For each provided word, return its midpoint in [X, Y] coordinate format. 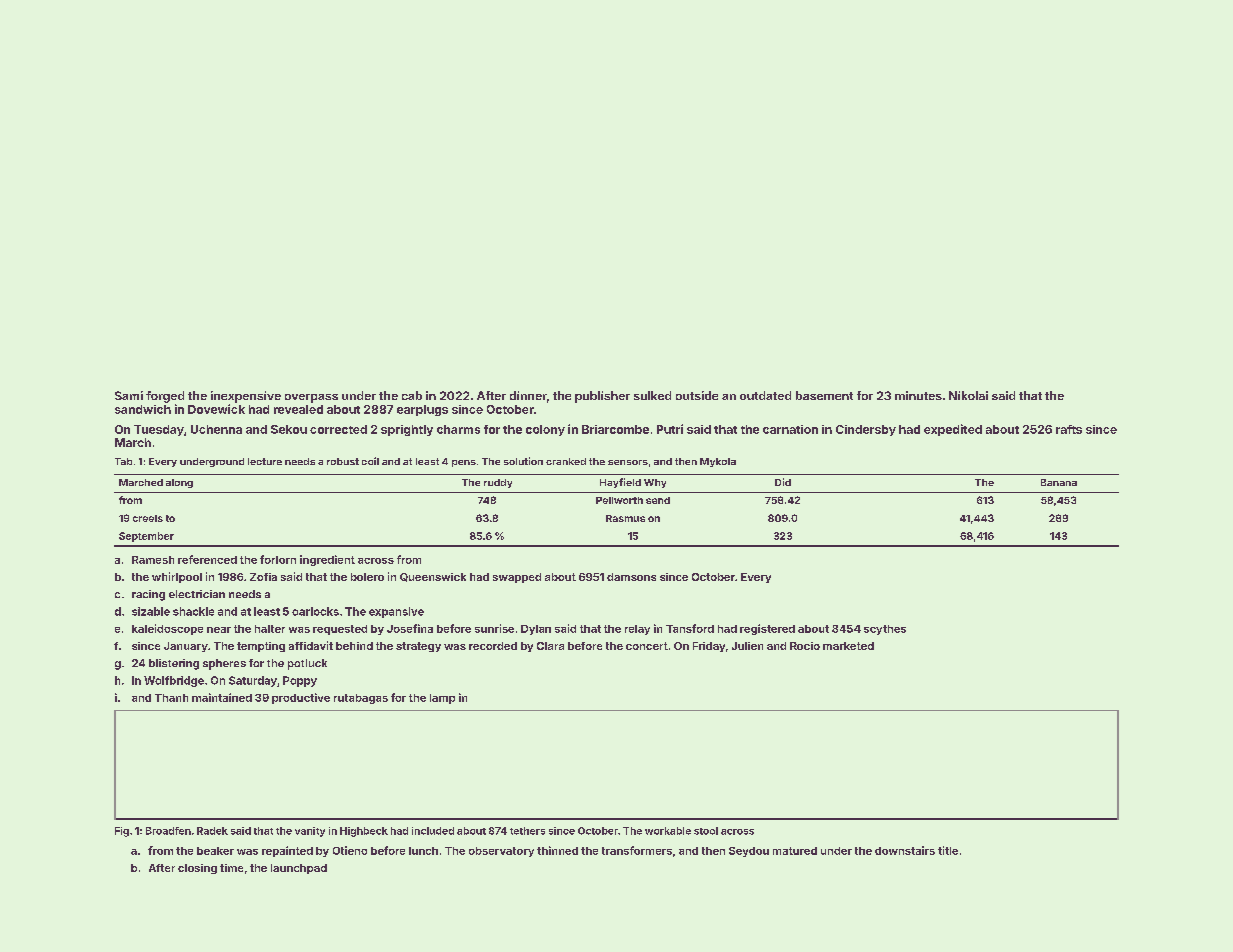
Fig [122, 832]
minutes [918, 395]
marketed [848, 646]
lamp [442, 699]
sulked [652, 395]
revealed [298, 409]
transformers [637, 850]
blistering [174, 664]
